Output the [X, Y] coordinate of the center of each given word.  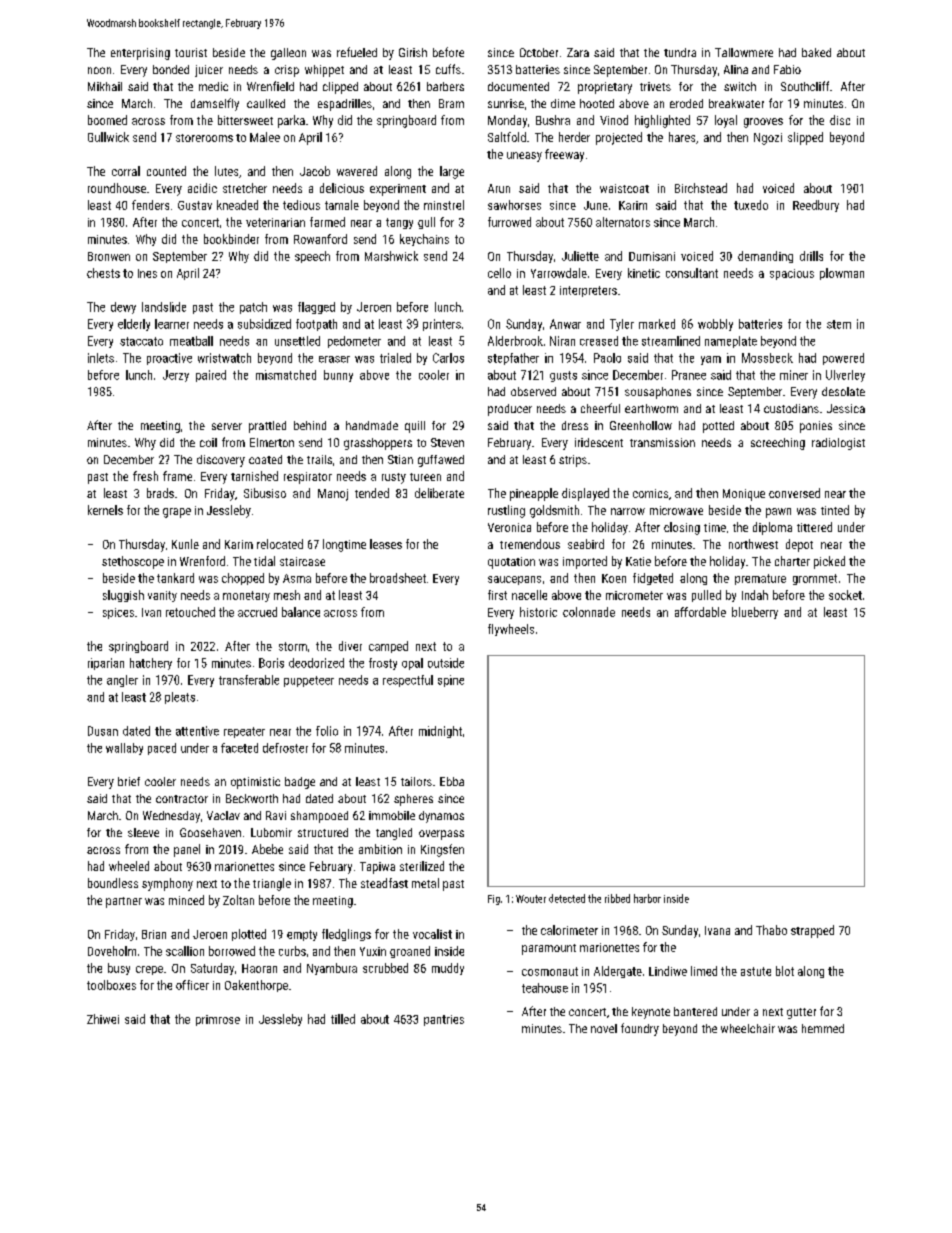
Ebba [452, 781]
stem [839, 324]
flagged [316, 308]
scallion [185, 951]
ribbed [617, 898]
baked [816, 52]
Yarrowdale [559, 273]
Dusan [103, 731]
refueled [357, 52]
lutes [226, 171]
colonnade [589, 612]
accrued [257, 612]
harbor [647, 898]
